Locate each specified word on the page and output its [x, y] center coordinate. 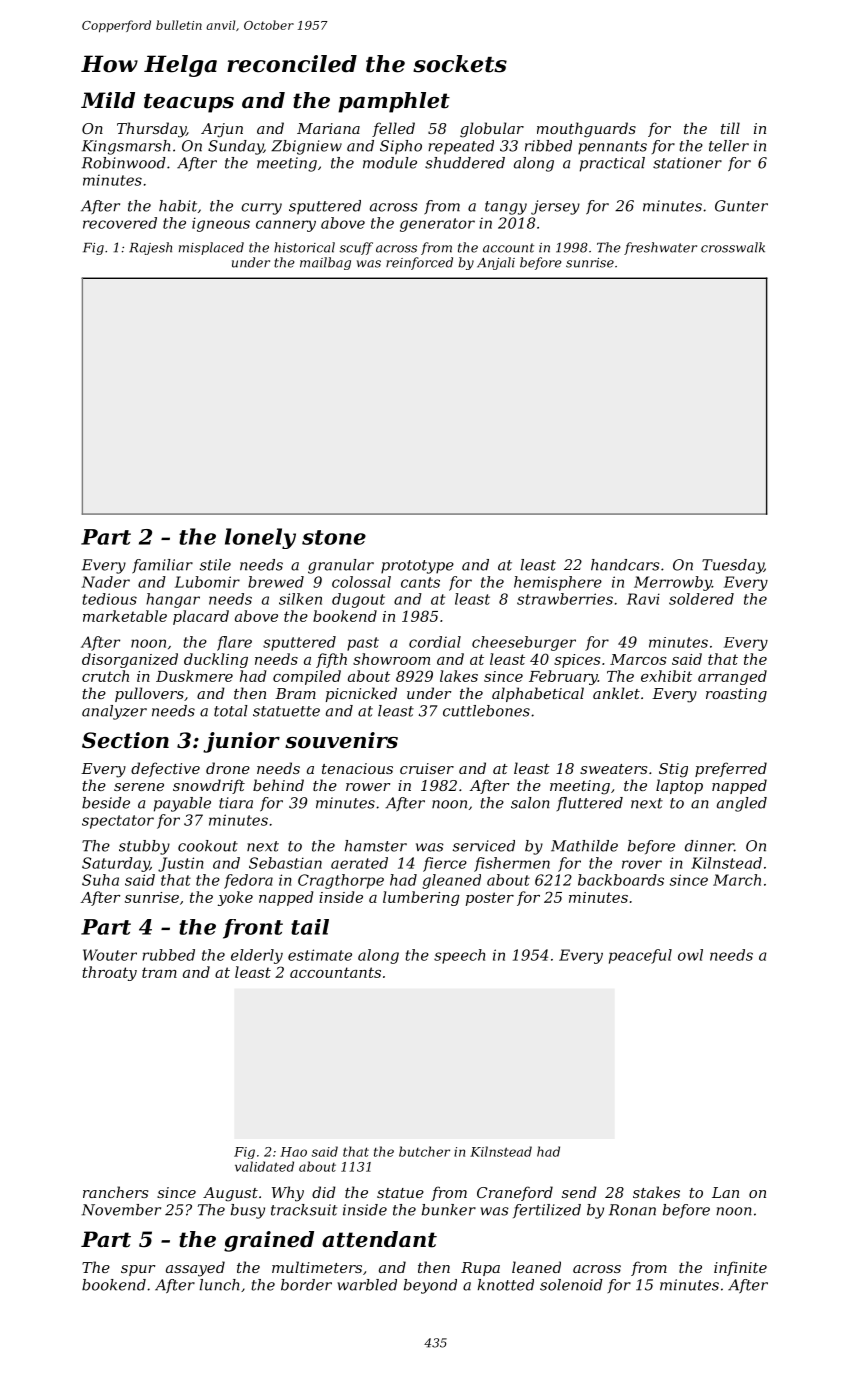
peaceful [640, 956]
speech [459, 956]
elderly [257, 956]
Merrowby [673, 583]
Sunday [235, 147]
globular [492, 130]
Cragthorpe [341, 881]
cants [420, 582]
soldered [701, 599]
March [737, 880]
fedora [248, 881]
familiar [162, 566]
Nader [105, 582]
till [730, 128]
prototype [417, 567]
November [121, 1210]
